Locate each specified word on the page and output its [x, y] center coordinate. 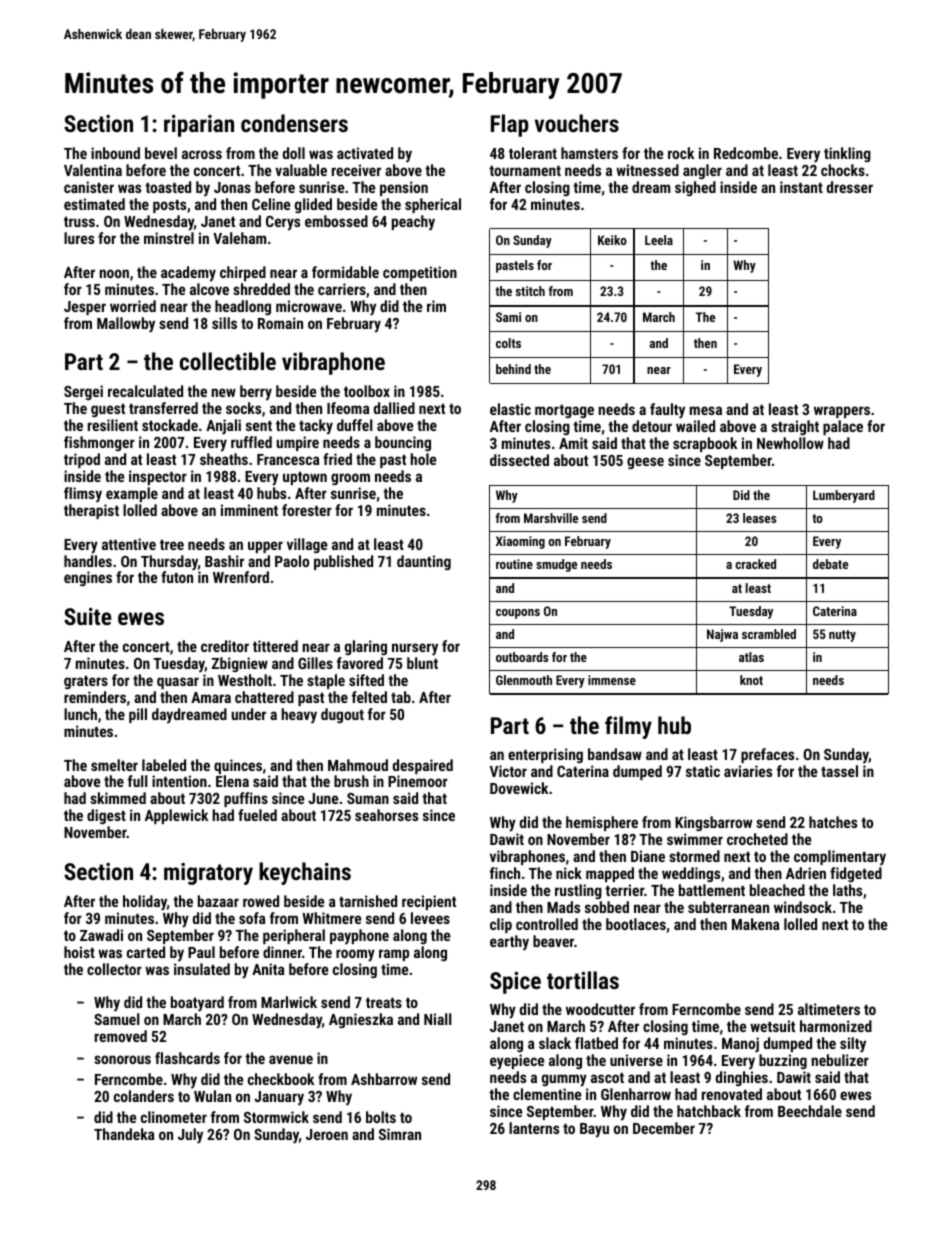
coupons [518, 614]
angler [702, 171]
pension [404, 188]
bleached [777, 890]
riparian [199, 126]
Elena [232, 781]
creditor [225, 646]
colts [508, 343]
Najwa [722, 635]
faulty [667, 411]
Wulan [212, 1096]
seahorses [386, 815]
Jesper [85, 308]
